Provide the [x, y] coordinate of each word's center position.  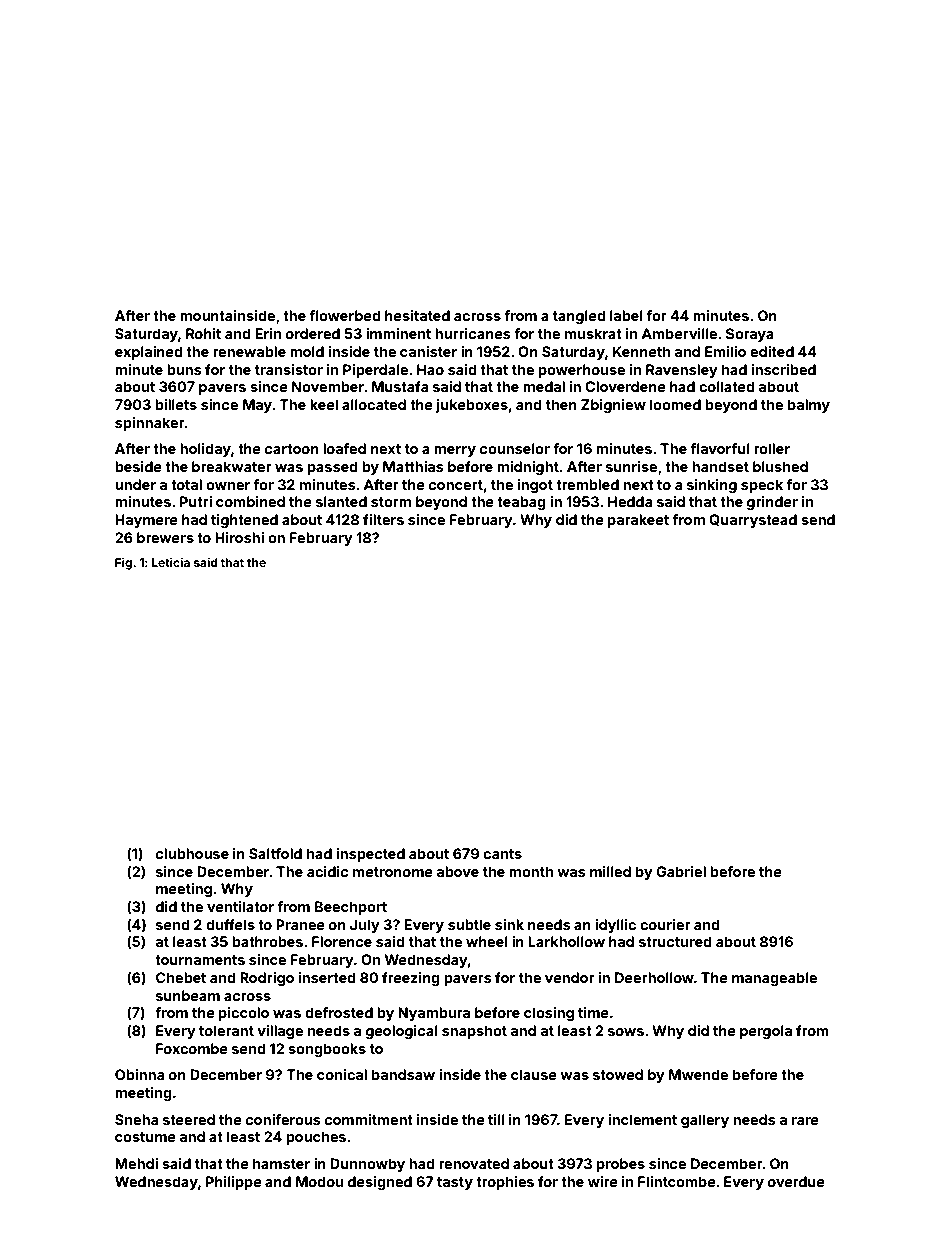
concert [456, 485]
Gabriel [681, 871]
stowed [618, 1074]
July [365, 926]
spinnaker [150, 424]
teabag [521, 503]
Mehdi [136, 1163]
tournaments [200, 960]
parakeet [638, 521]
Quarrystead [753, 521]
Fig [123, 564]
